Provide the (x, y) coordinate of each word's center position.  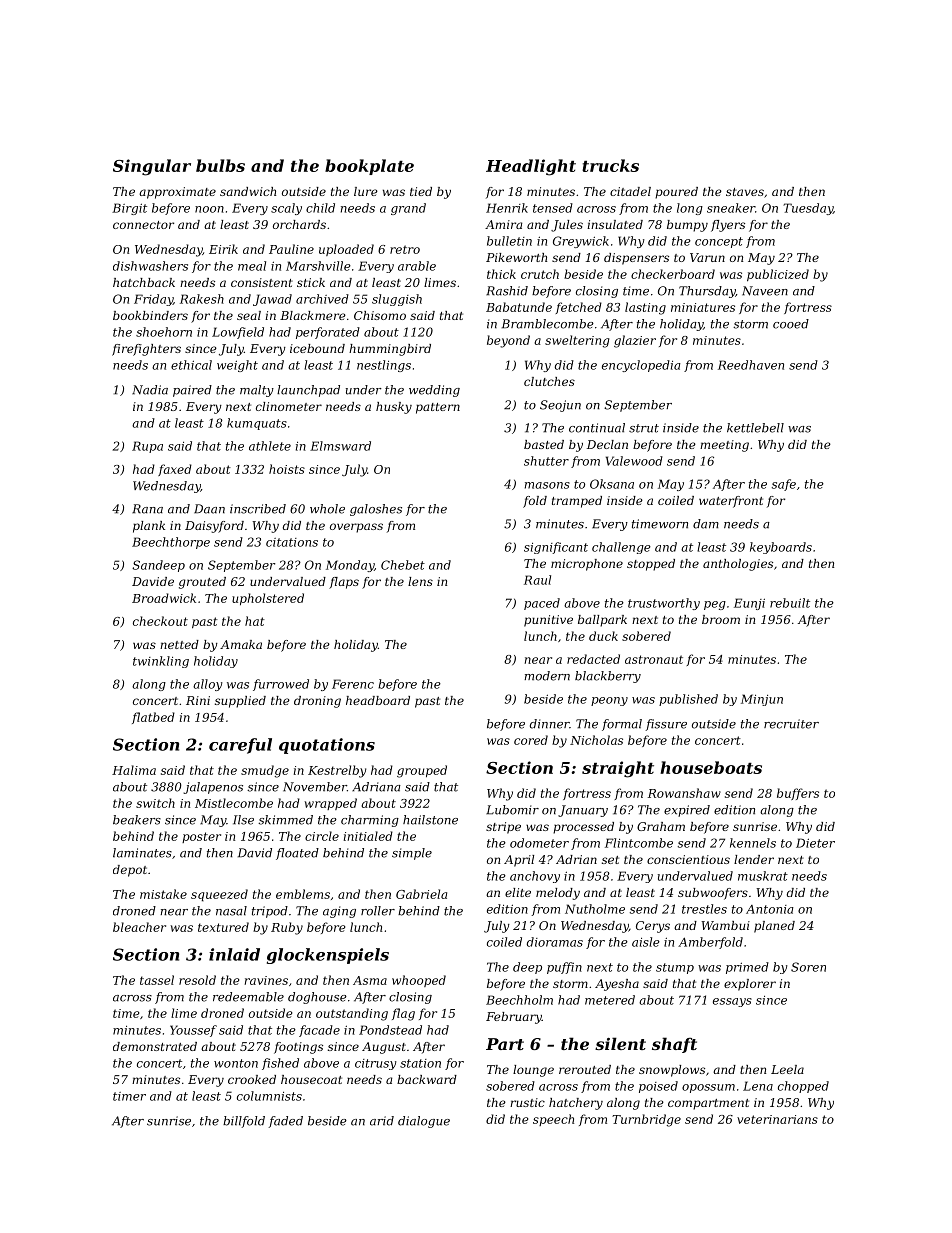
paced (542, 604)
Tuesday (808, 209)
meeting (724, 446)
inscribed (258, 509)
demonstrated (155, 1046)
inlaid (234, 954)
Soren (808, 967)
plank (149, 527)
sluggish (397, 300)
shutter (546, 461)
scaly (286, 209)
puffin (564, 968)
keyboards (781, 548)
